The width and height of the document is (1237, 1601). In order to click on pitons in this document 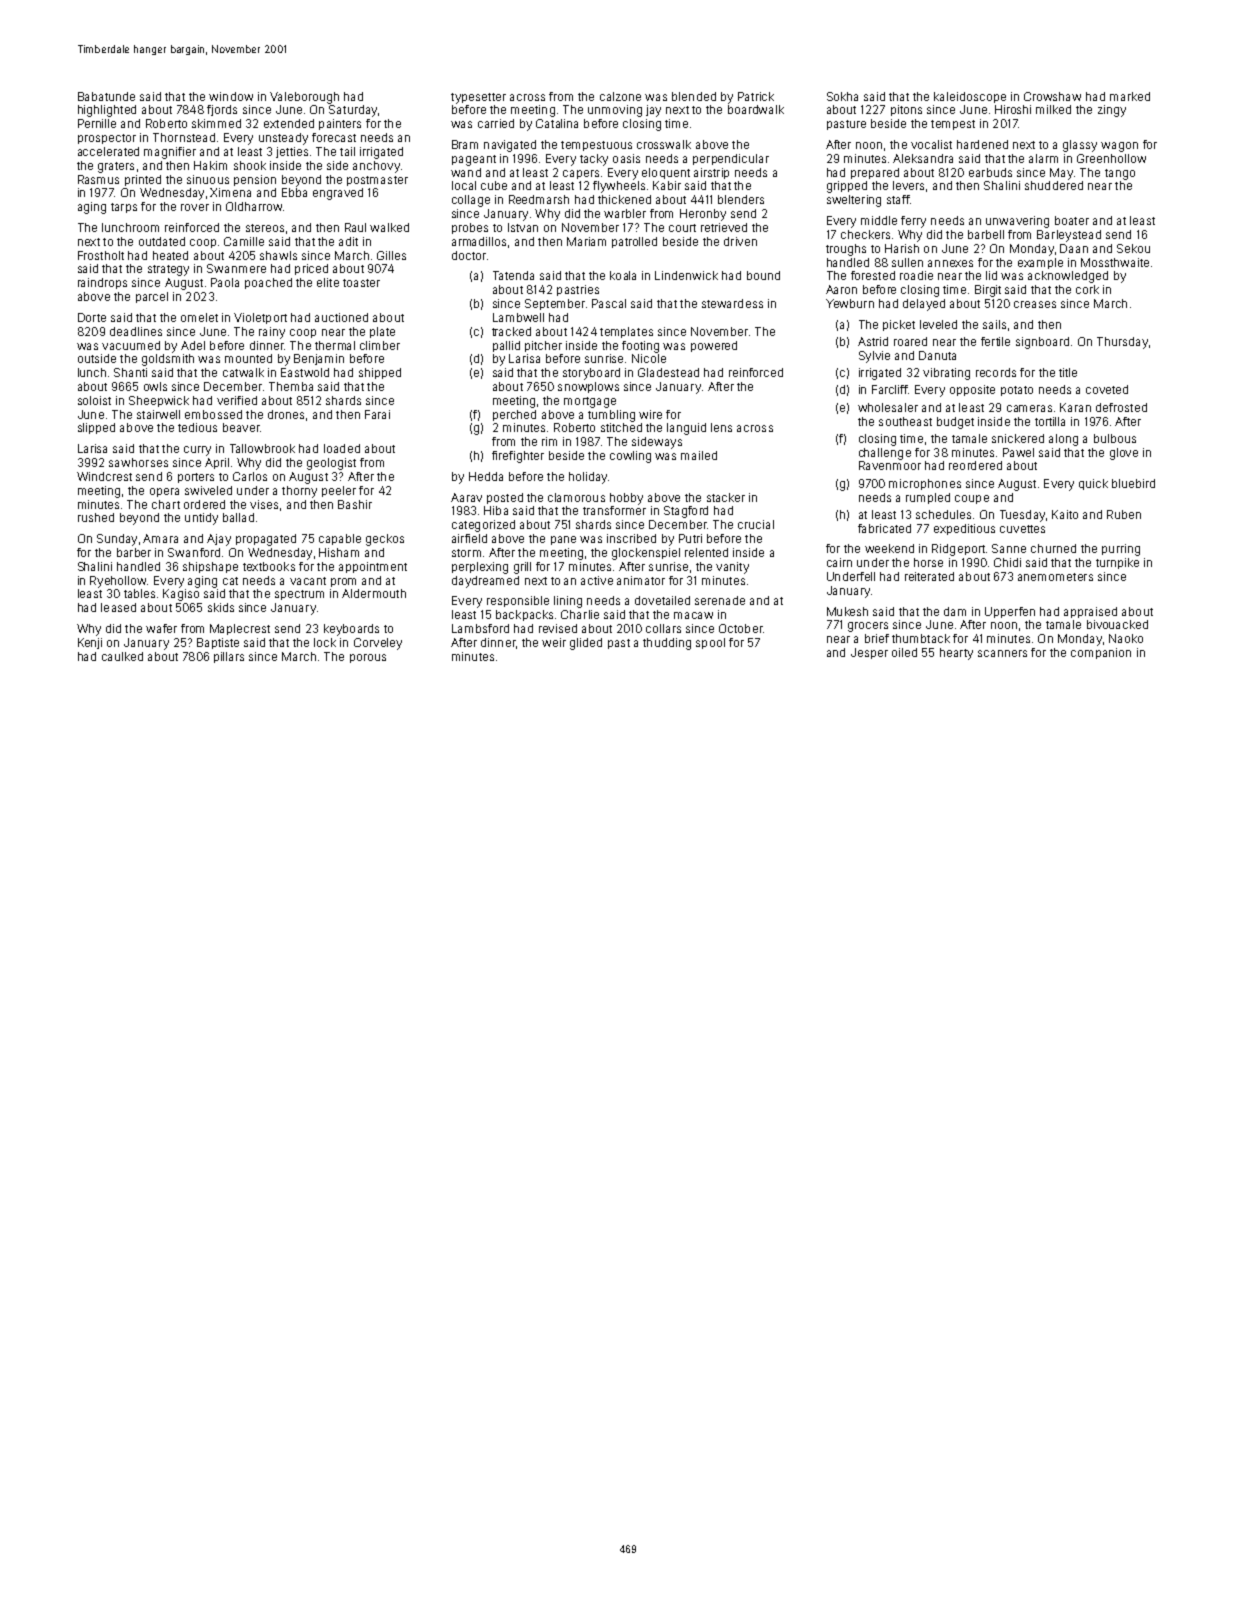, I will do `click(906, 110)`.
